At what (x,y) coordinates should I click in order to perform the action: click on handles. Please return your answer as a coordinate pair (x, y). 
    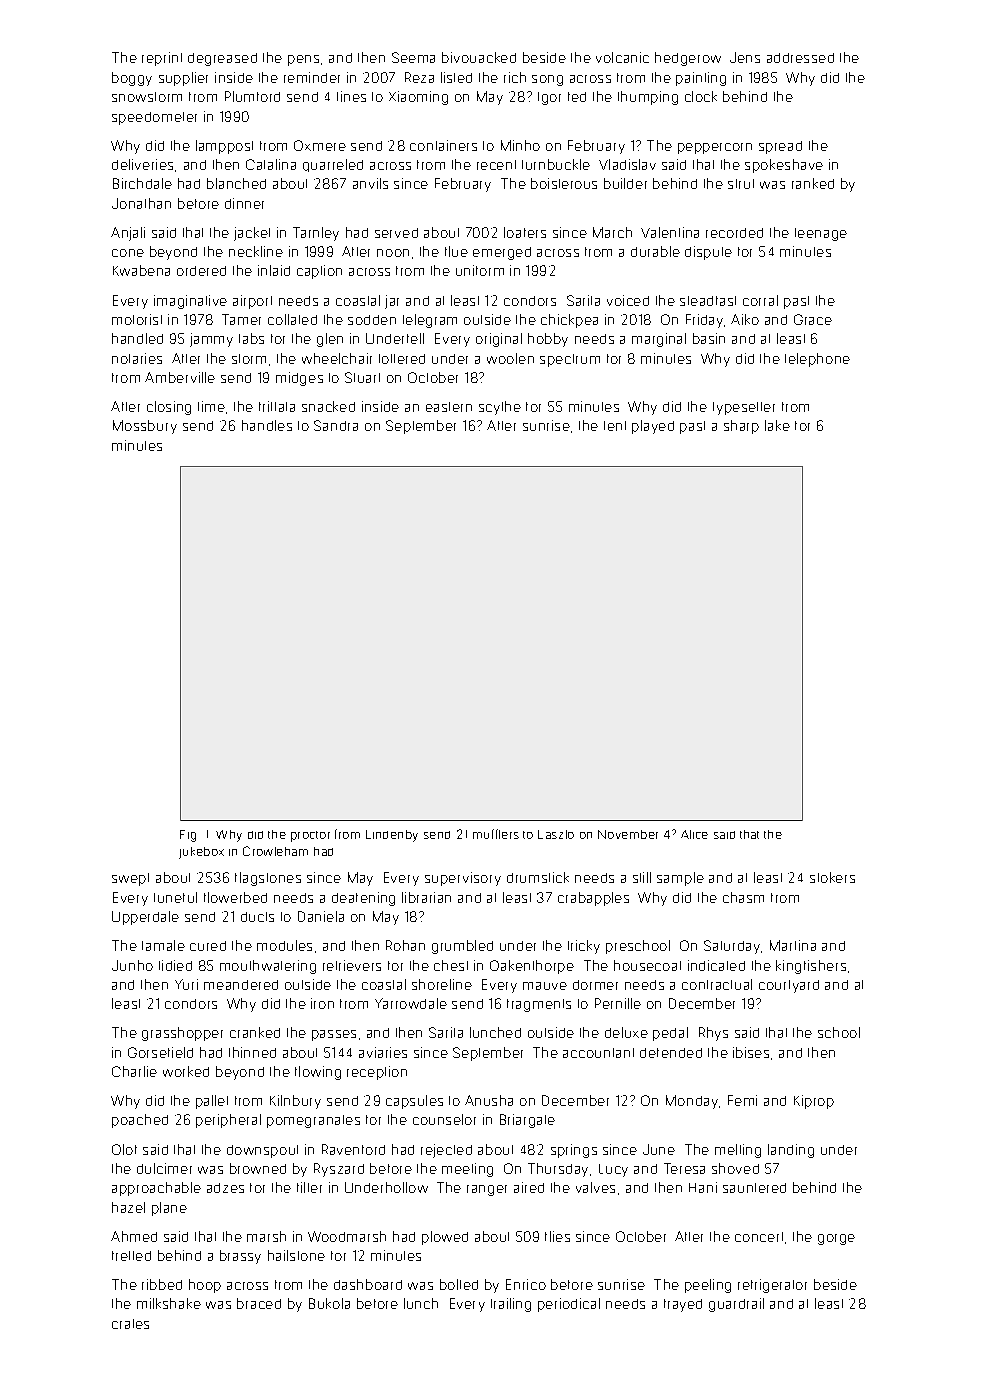
    Looking at the image, I should click on (267, 425).
